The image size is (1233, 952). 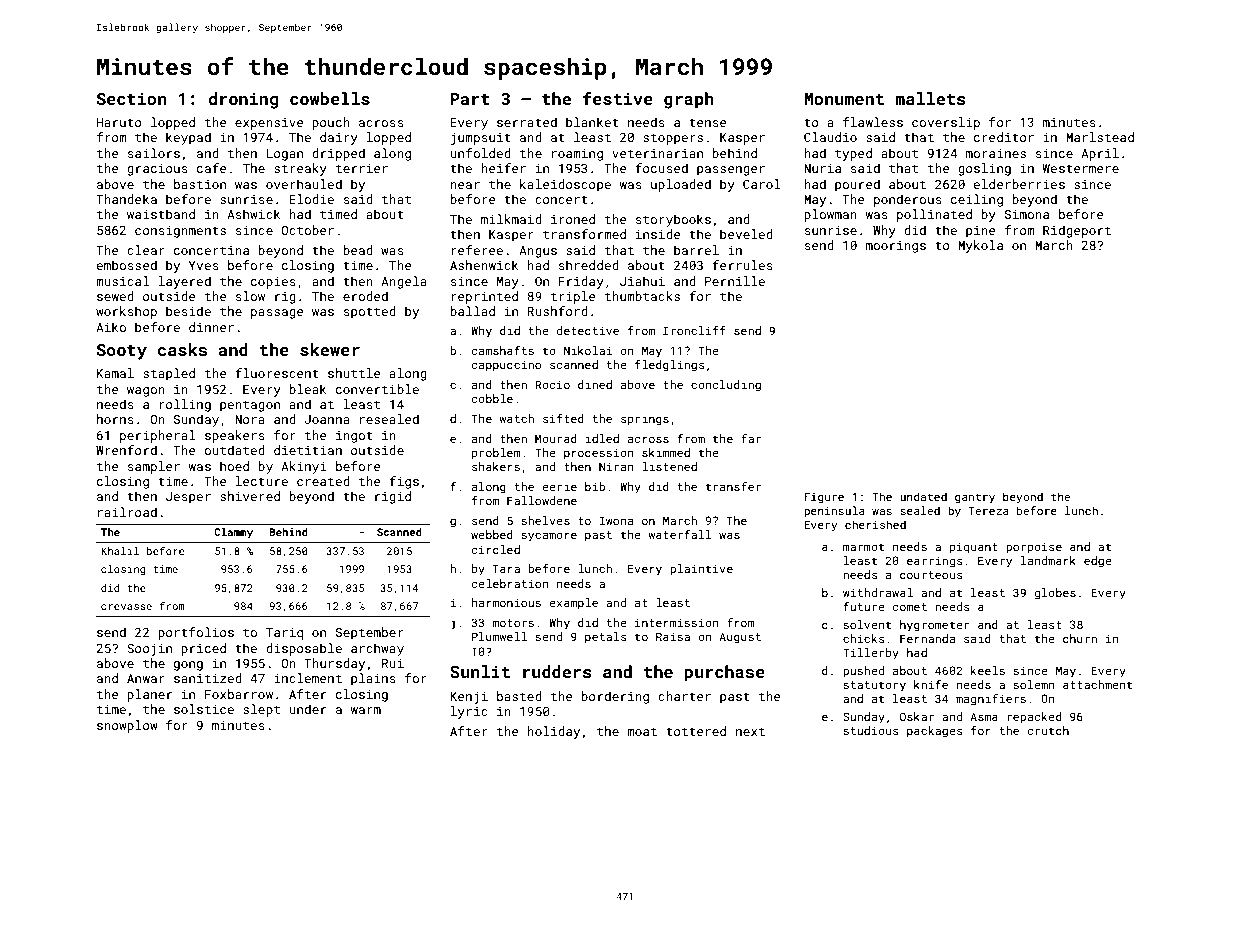 What do you see at coordinates (492, 534) in the page?
I see `webbed` at bounding box center [492, 534].
